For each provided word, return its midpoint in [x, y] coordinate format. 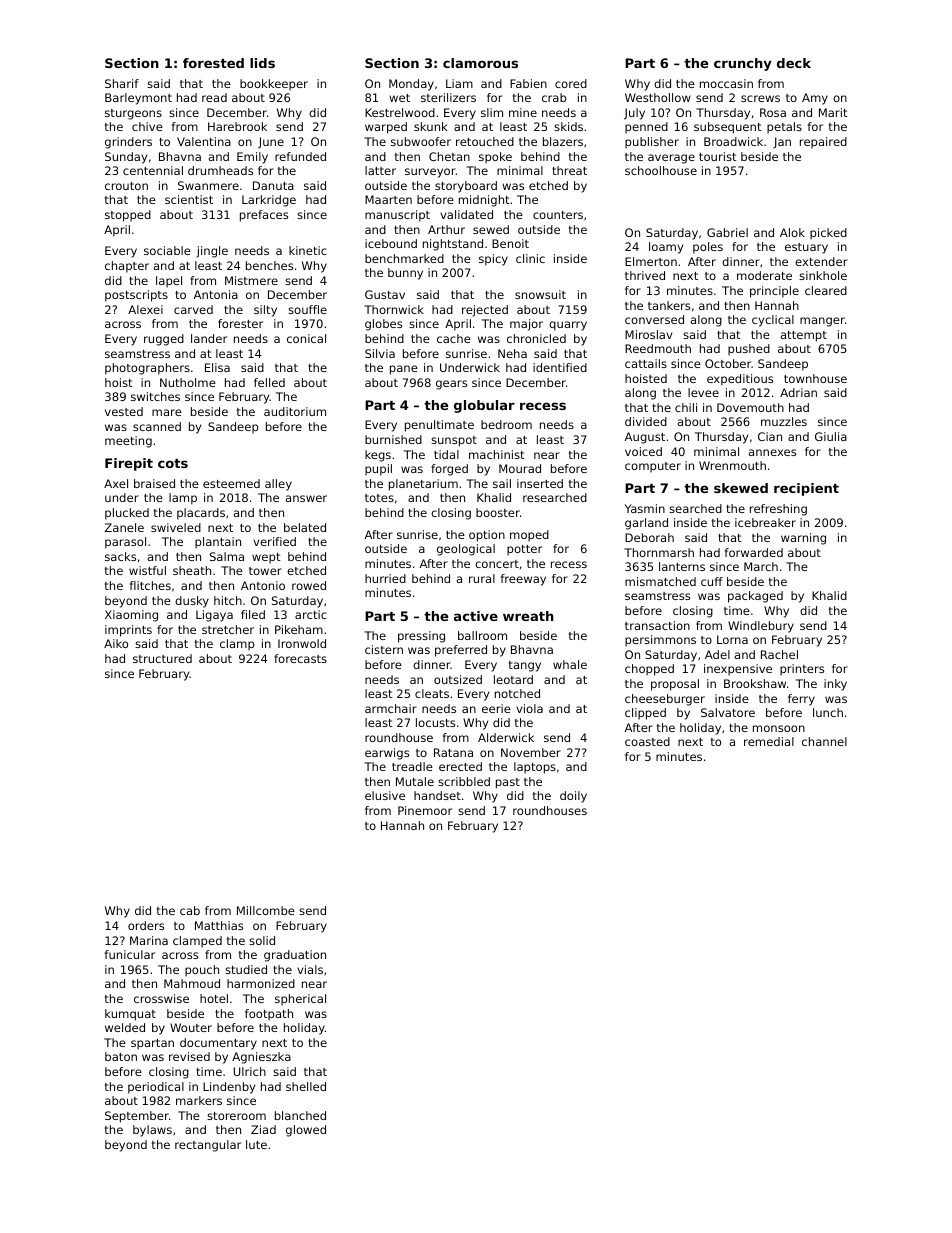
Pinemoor [425, 810]
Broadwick [733, 141]
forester [240, 323]
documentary [218, 1044]
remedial [769, 741]
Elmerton [651, 261]
